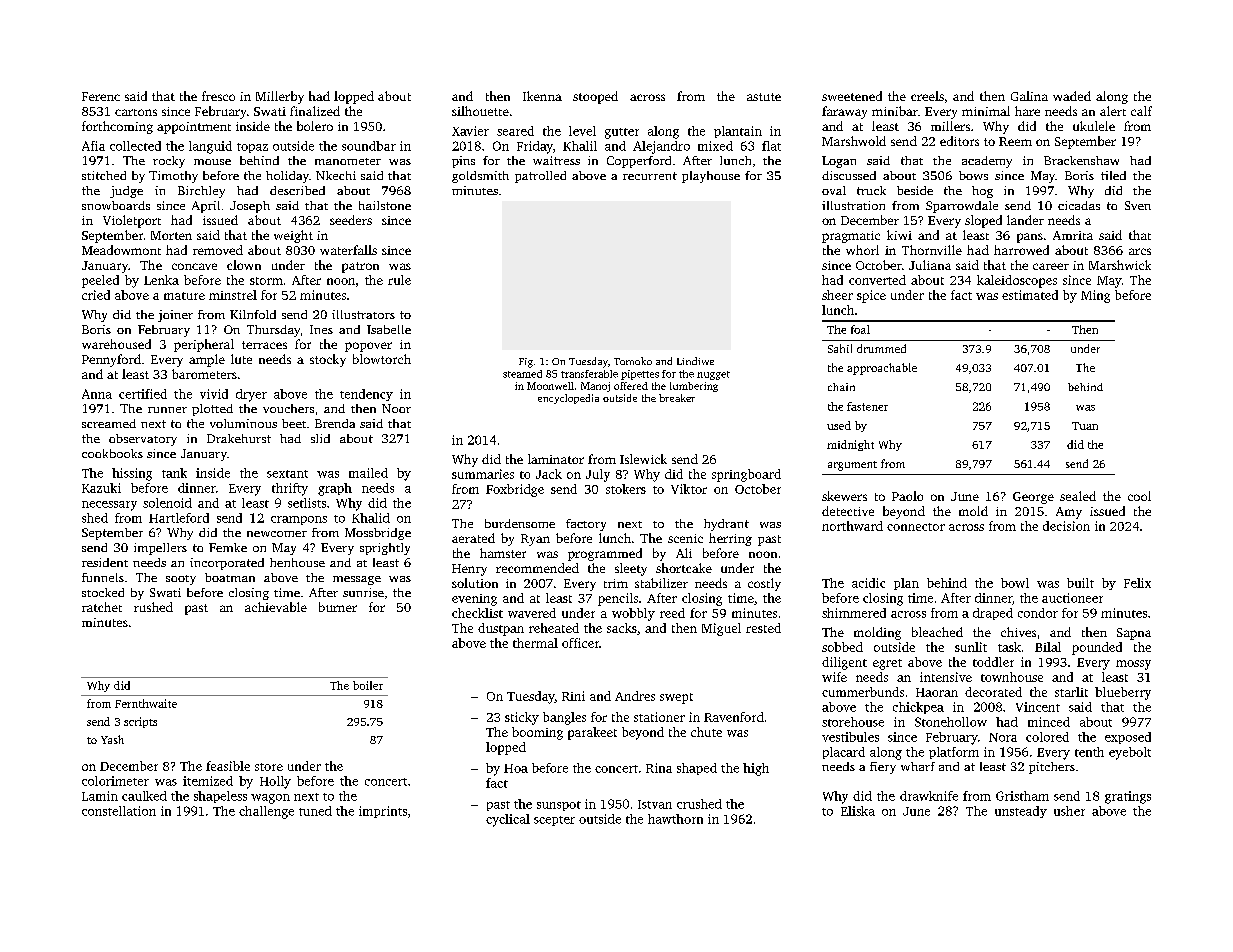 Image resolution: width=1233 pixels, height=952 pixels. What do you see at coordinates (480, 111) in the screenshot?
I see `silhouette` at bounding box center [480, 111].
